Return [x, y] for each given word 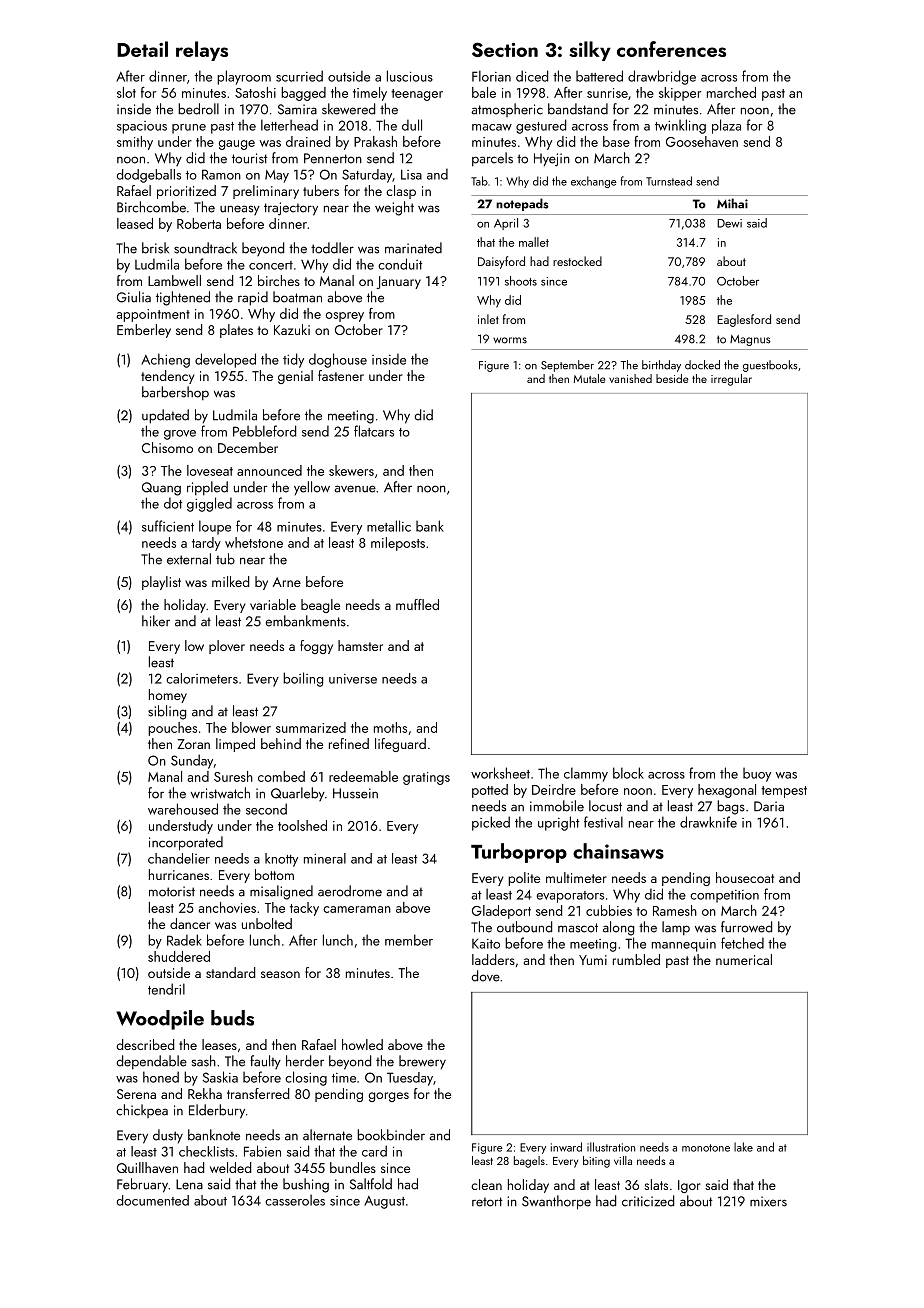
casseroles [295, 1200]
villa [623, 1160]
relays [202, 51]
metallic [389, 526]
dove [486, 976]
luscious [410, 76]
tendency [167, 377]
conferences [671, 49]
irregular [731, 380]
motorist [172, 891]
